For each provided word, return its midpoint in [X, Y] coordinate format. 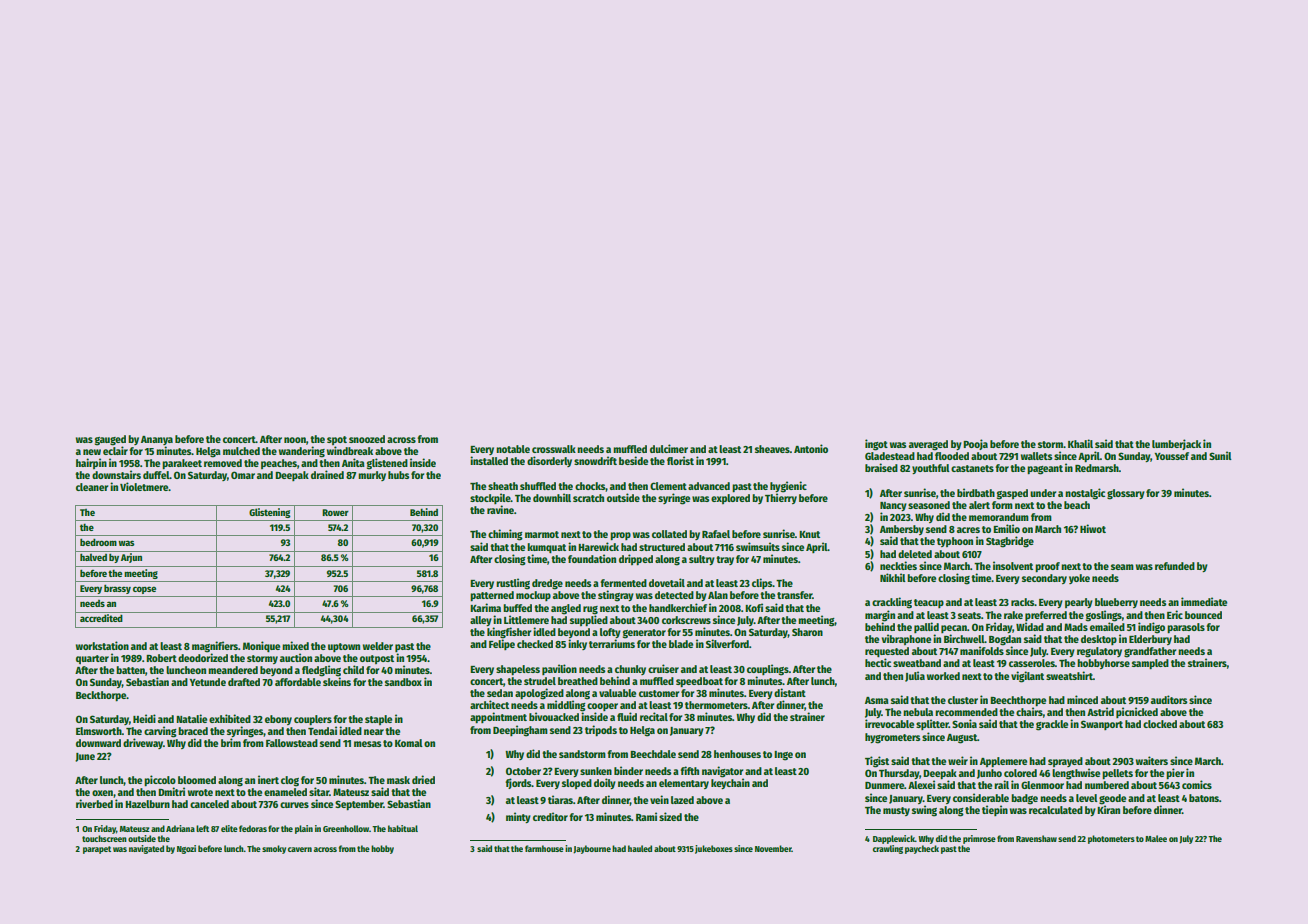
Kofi [754, 607]
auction [296, 657]
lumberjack [1176, 444]
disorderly [549, 461]
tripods [601, 730]
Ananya [157, 440]
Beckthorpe [101, 696]
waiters [1152, 760]
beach [1077, 505]
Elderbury [1150, 640]
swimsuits [758, 546]
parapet [97, 850]
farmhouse [544, 848]
